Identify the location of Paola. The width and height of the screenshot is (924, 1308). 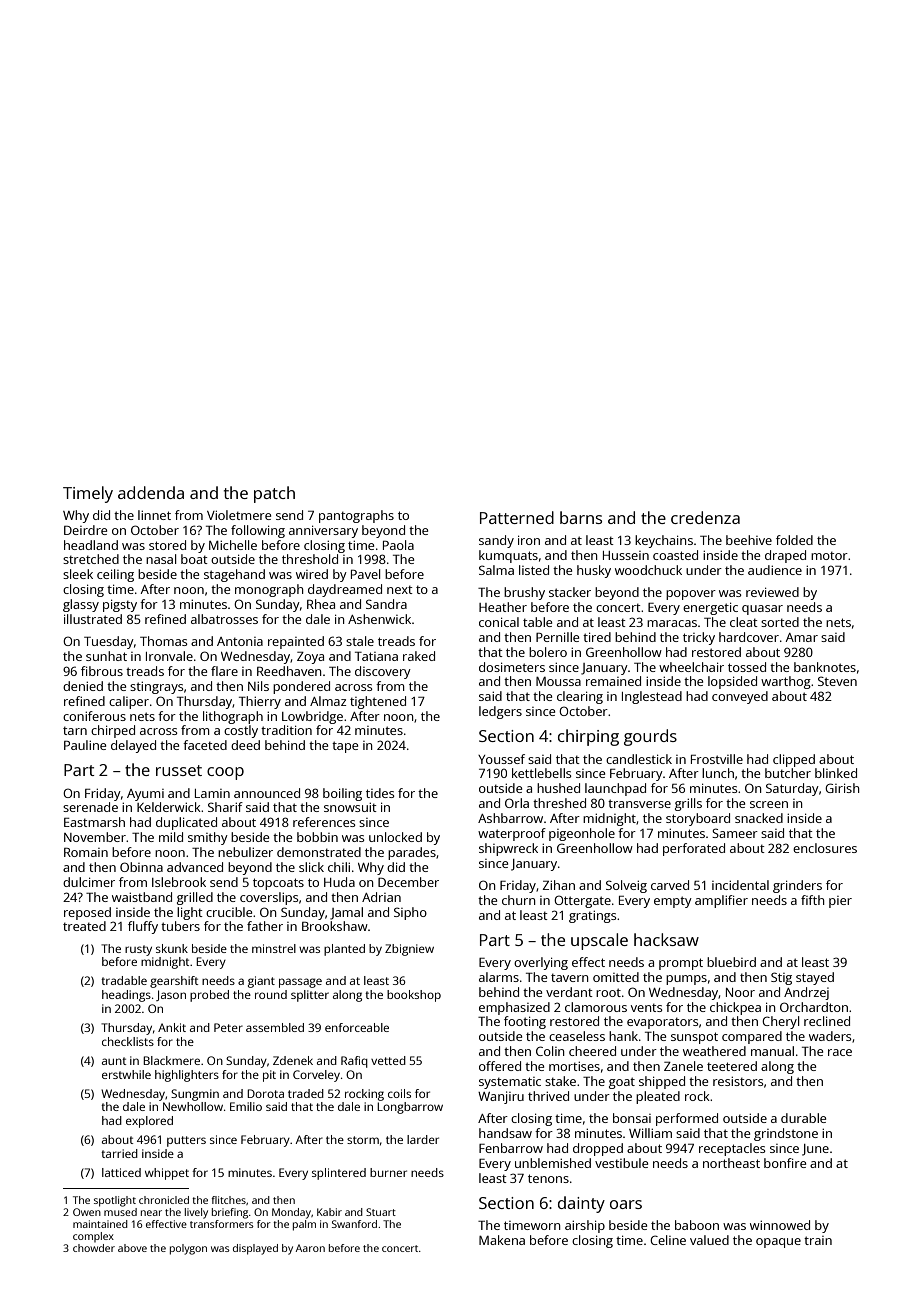
(398, 545).
